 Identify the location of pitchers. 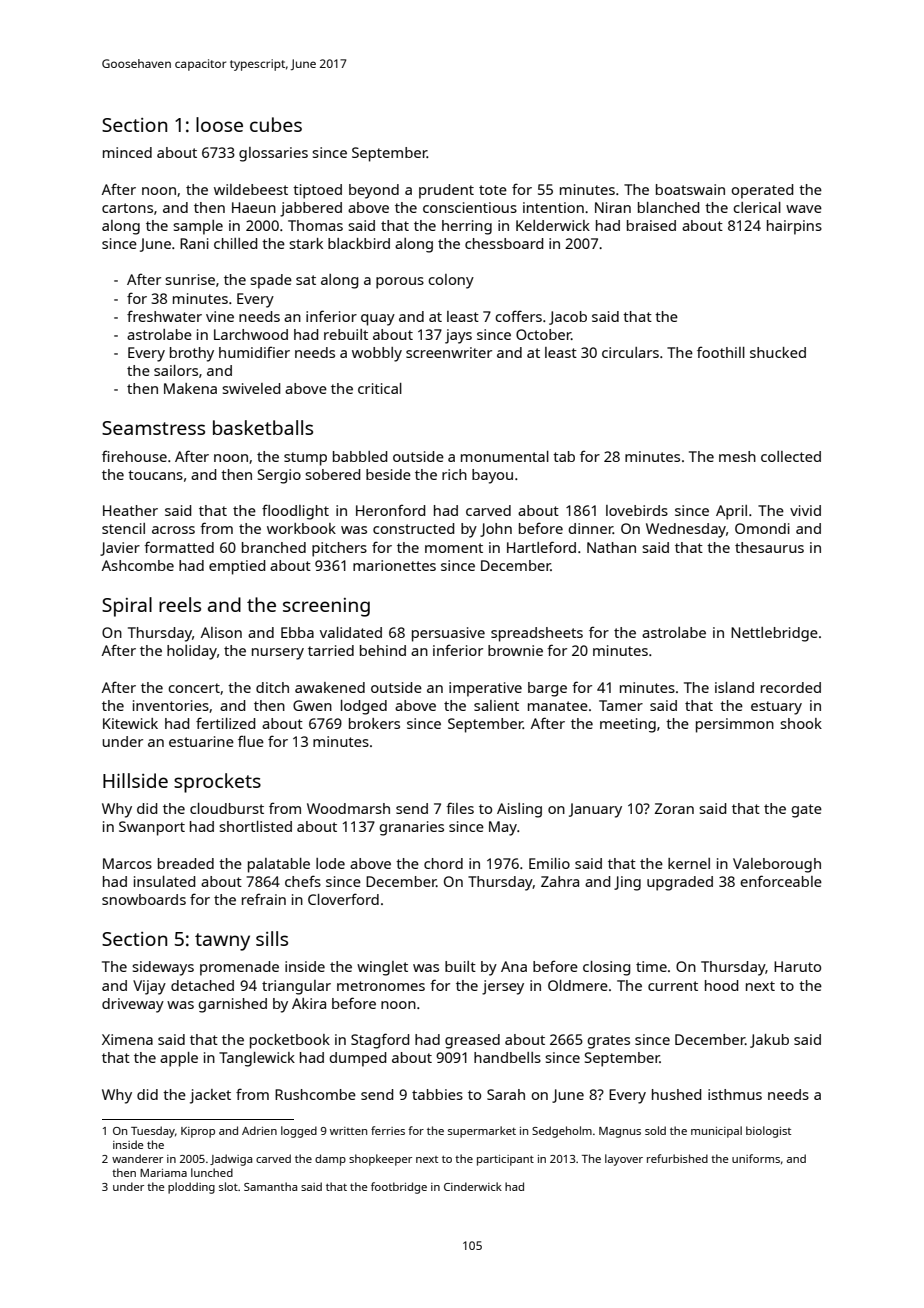
(339, 549).
